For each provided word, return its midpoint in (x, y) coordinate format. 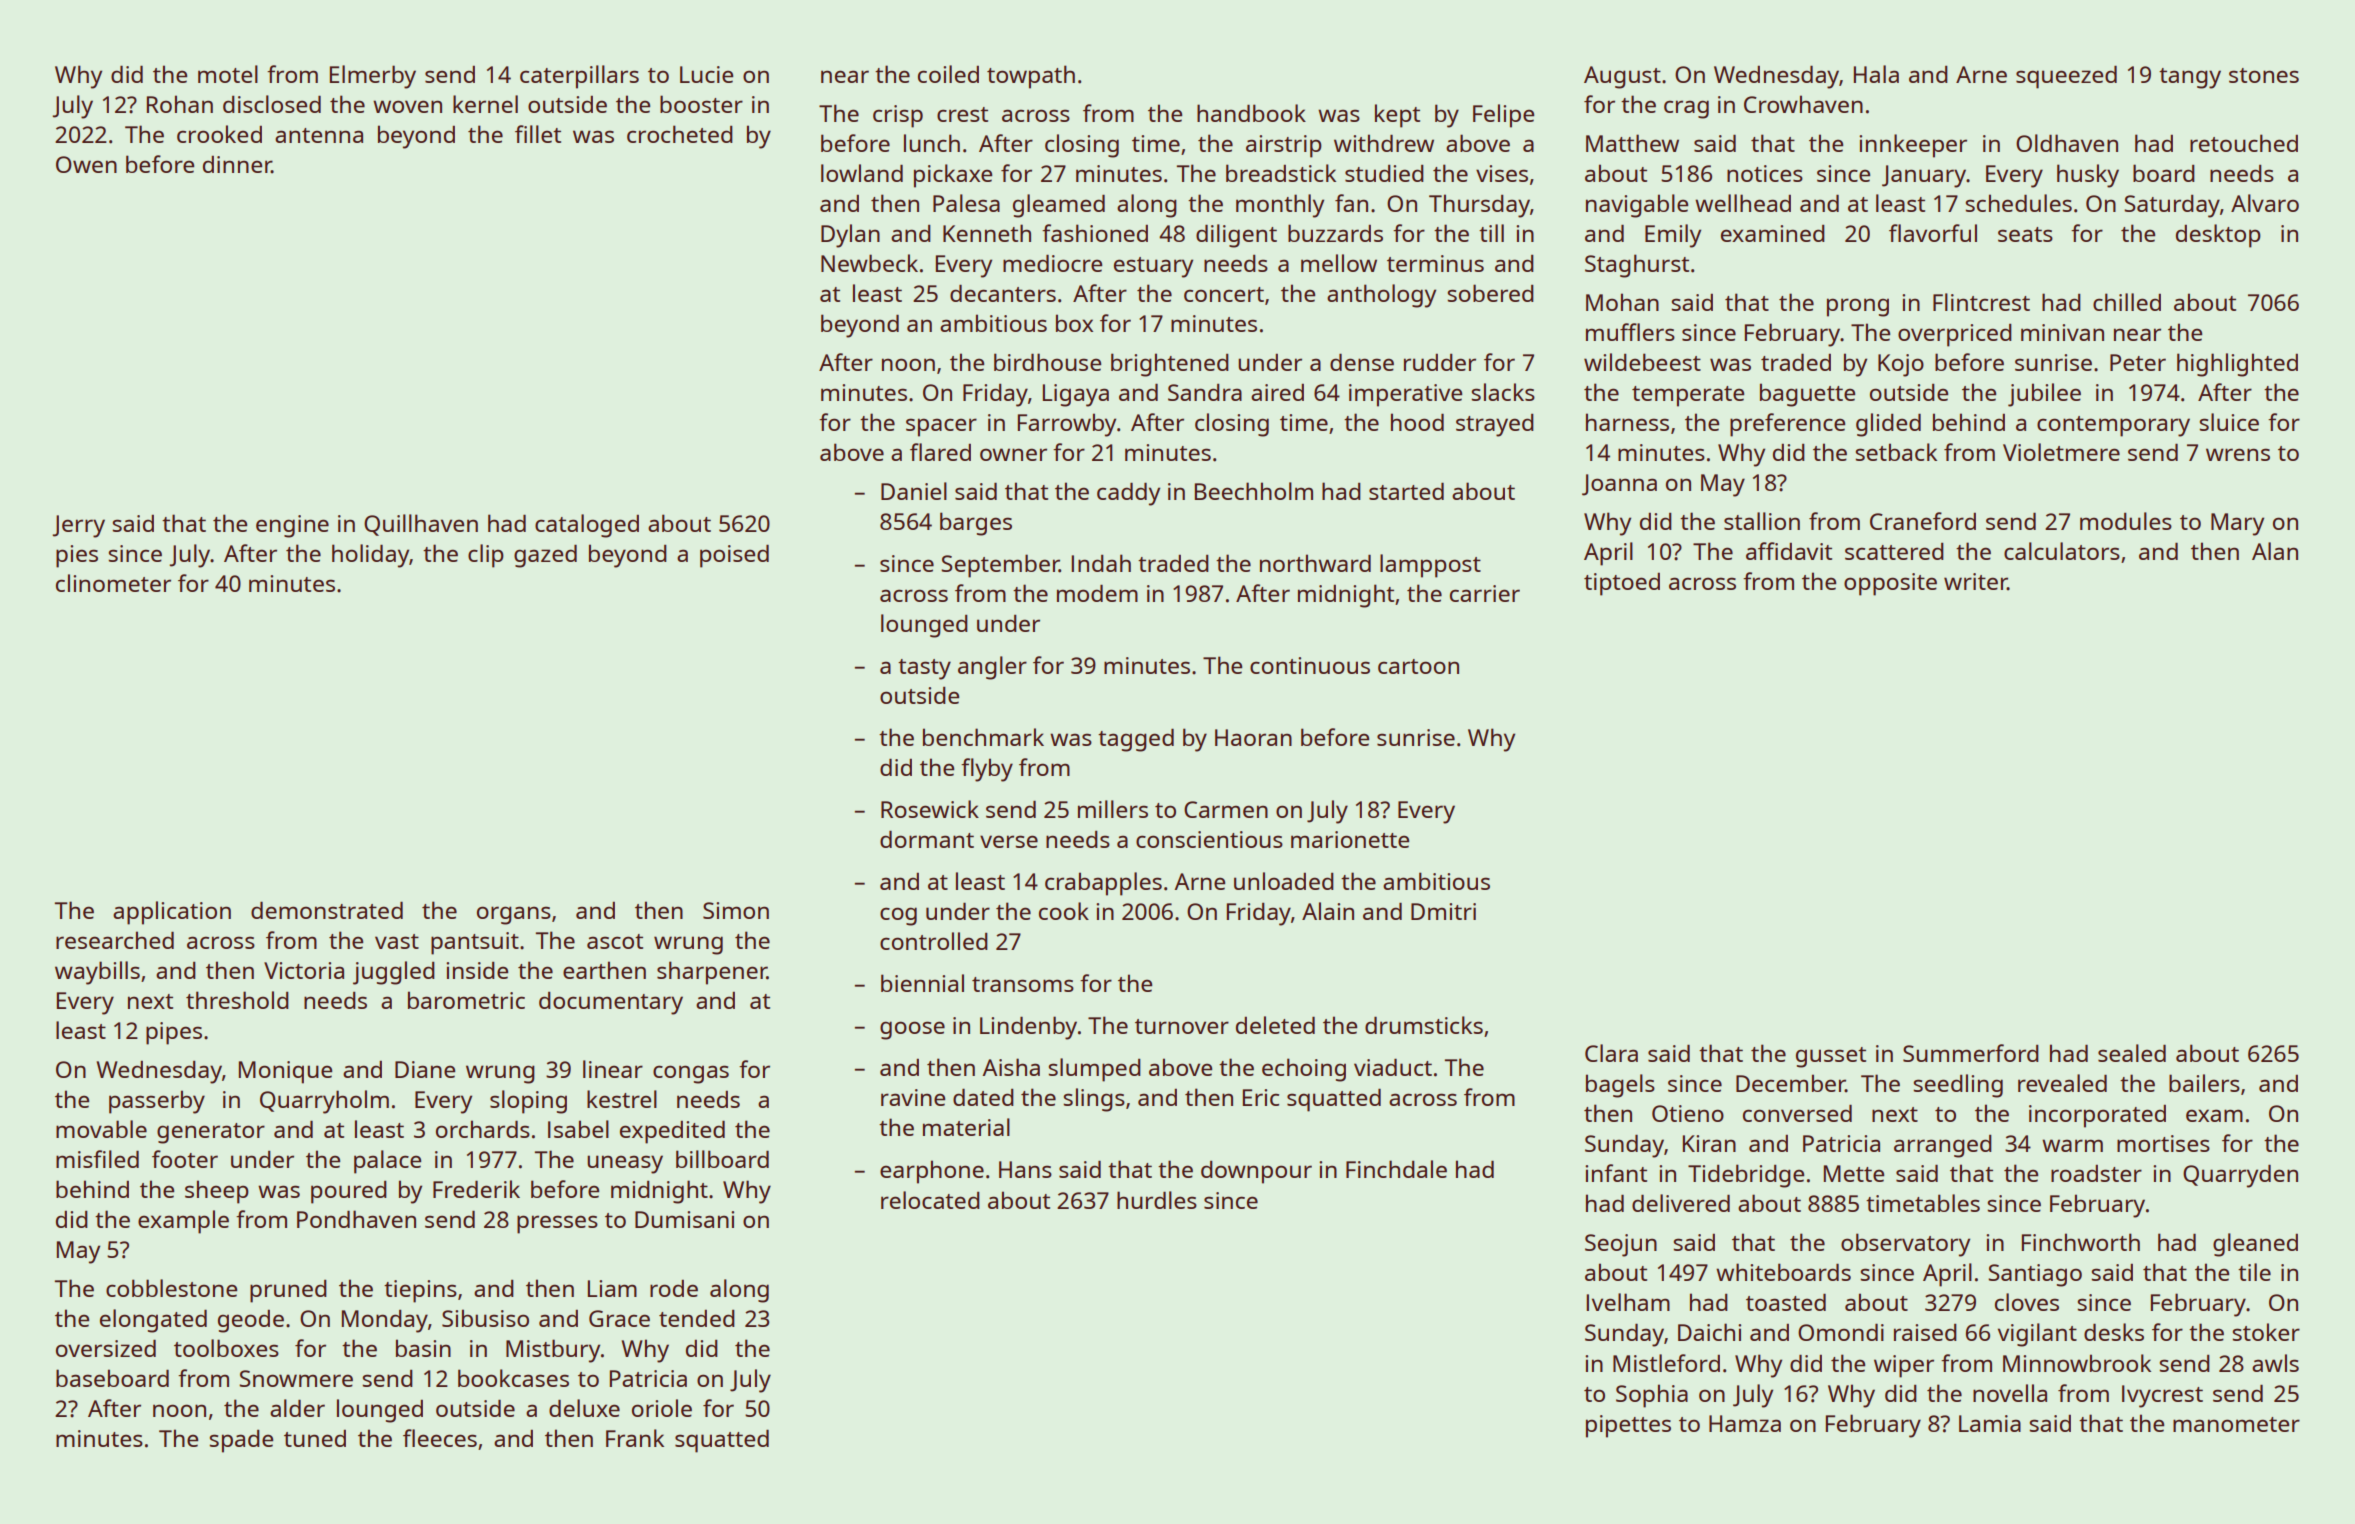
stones (2264, 75)
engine (292, 526)
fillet (538, 134)
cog (898, 916)
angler (992, 668)
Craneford (1923, 521)
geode (251, 1321)
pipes (174, 1033)
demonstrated (327, 910)
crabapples (1103, 884)
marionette (1350, 839)
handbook (1251, 113)
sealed (2132, 1053)
